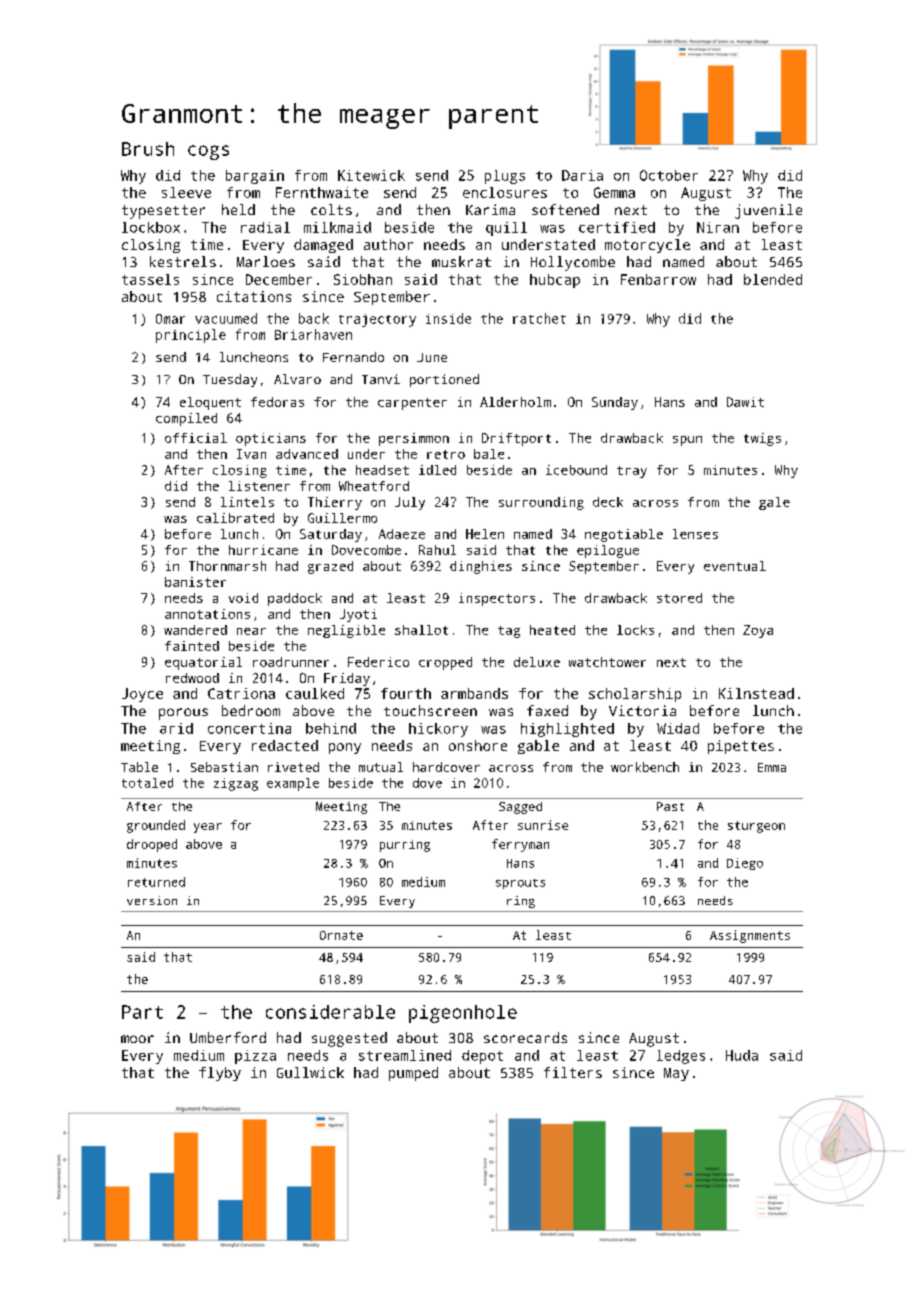  What do you see at coordinates (341, 935) in the image?
I see `Ornate` at bounding box center [341, 935].
